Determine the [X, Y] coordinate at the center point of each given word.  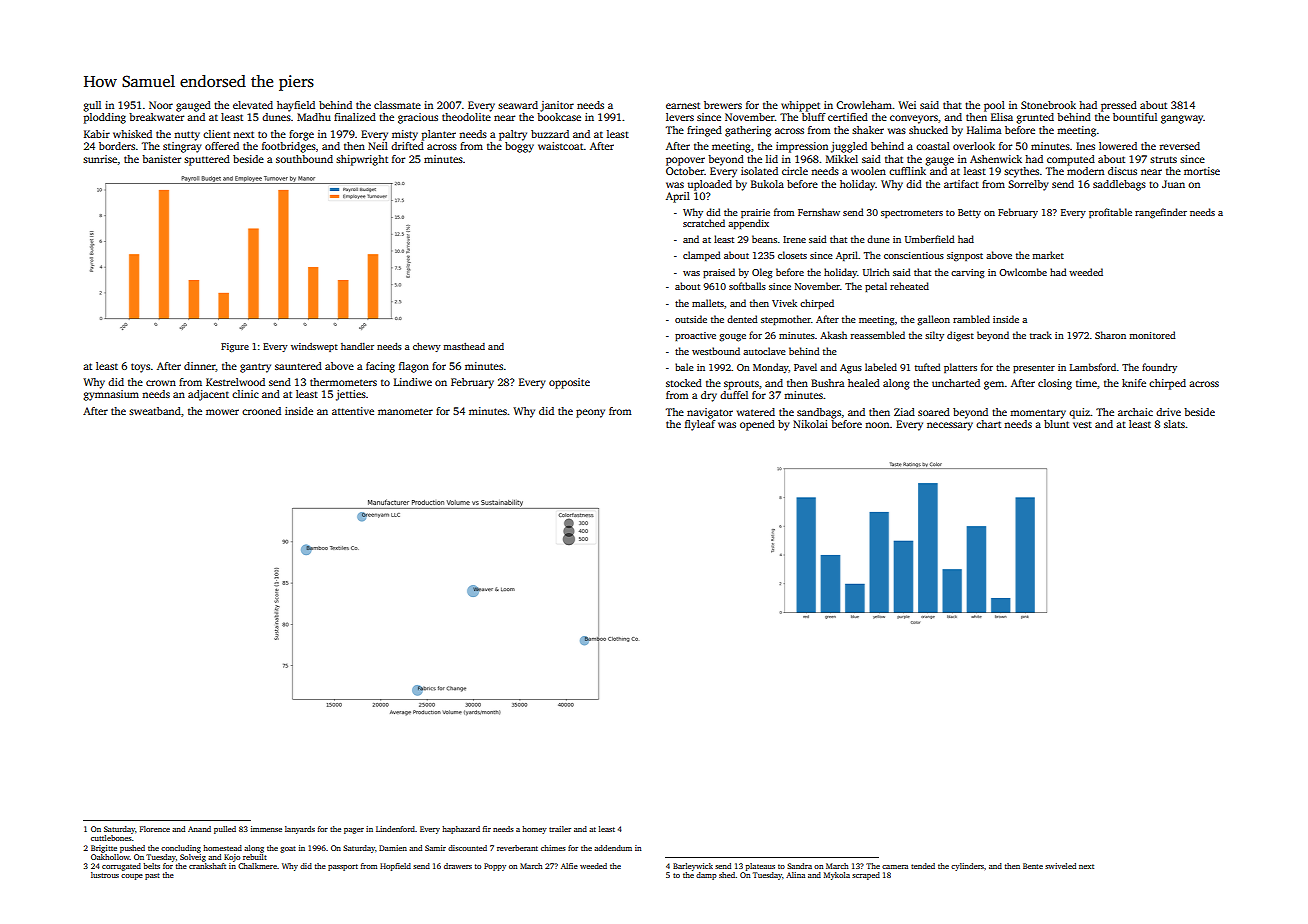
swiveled [1060, 866]
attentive [353, 411]
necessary [950, 426]
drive [1168, 412]
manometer [405, 412]
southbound [304, 159]
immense [266, 829]
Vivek [784, 303]
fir [487, 829]
